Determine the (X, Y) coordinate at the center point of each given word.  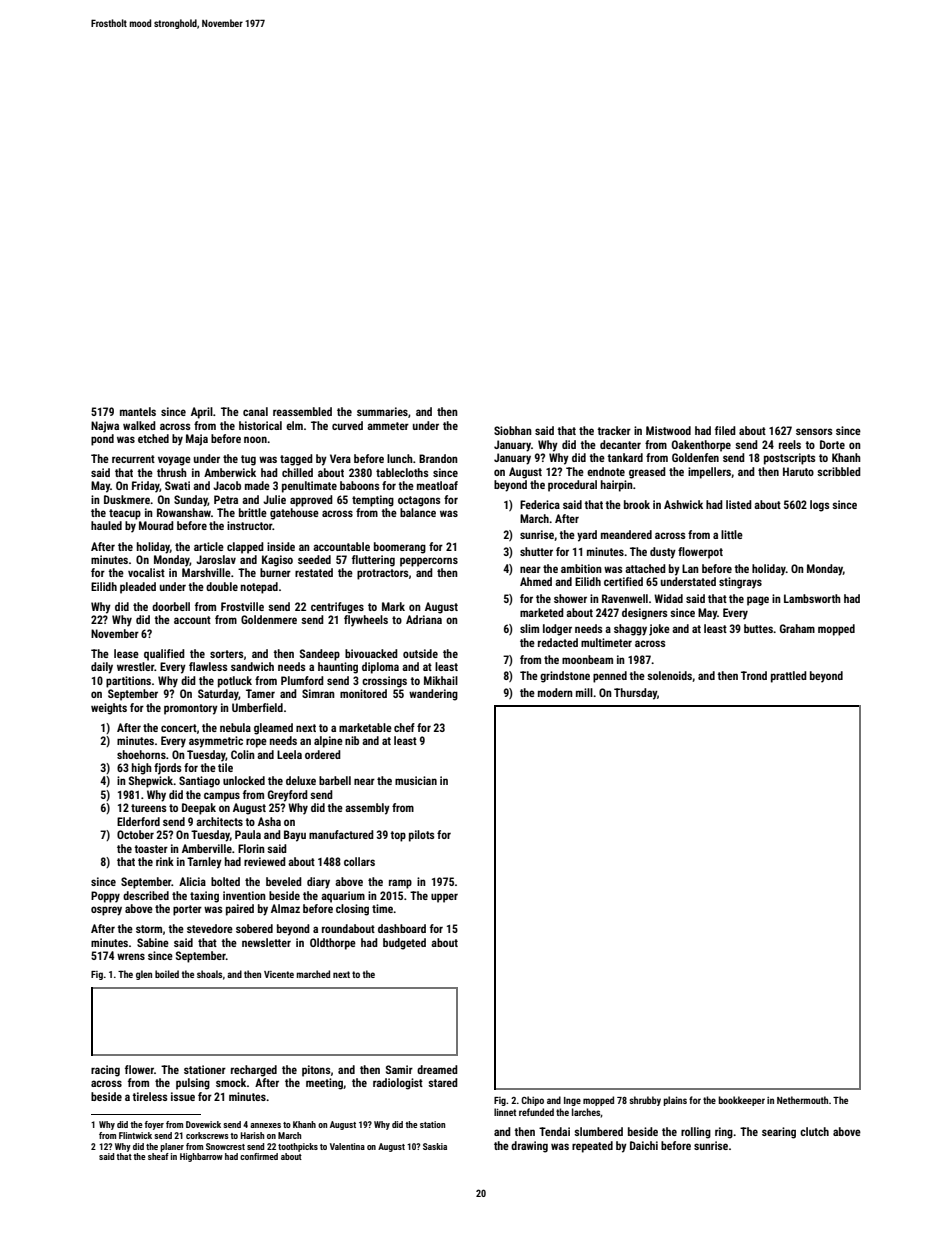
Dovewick (203, 1124)
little (732, 534)
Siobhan (513, 430)
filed (725, 430)
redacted (558, 642)
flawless (208, 666)
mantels (138, 411)
